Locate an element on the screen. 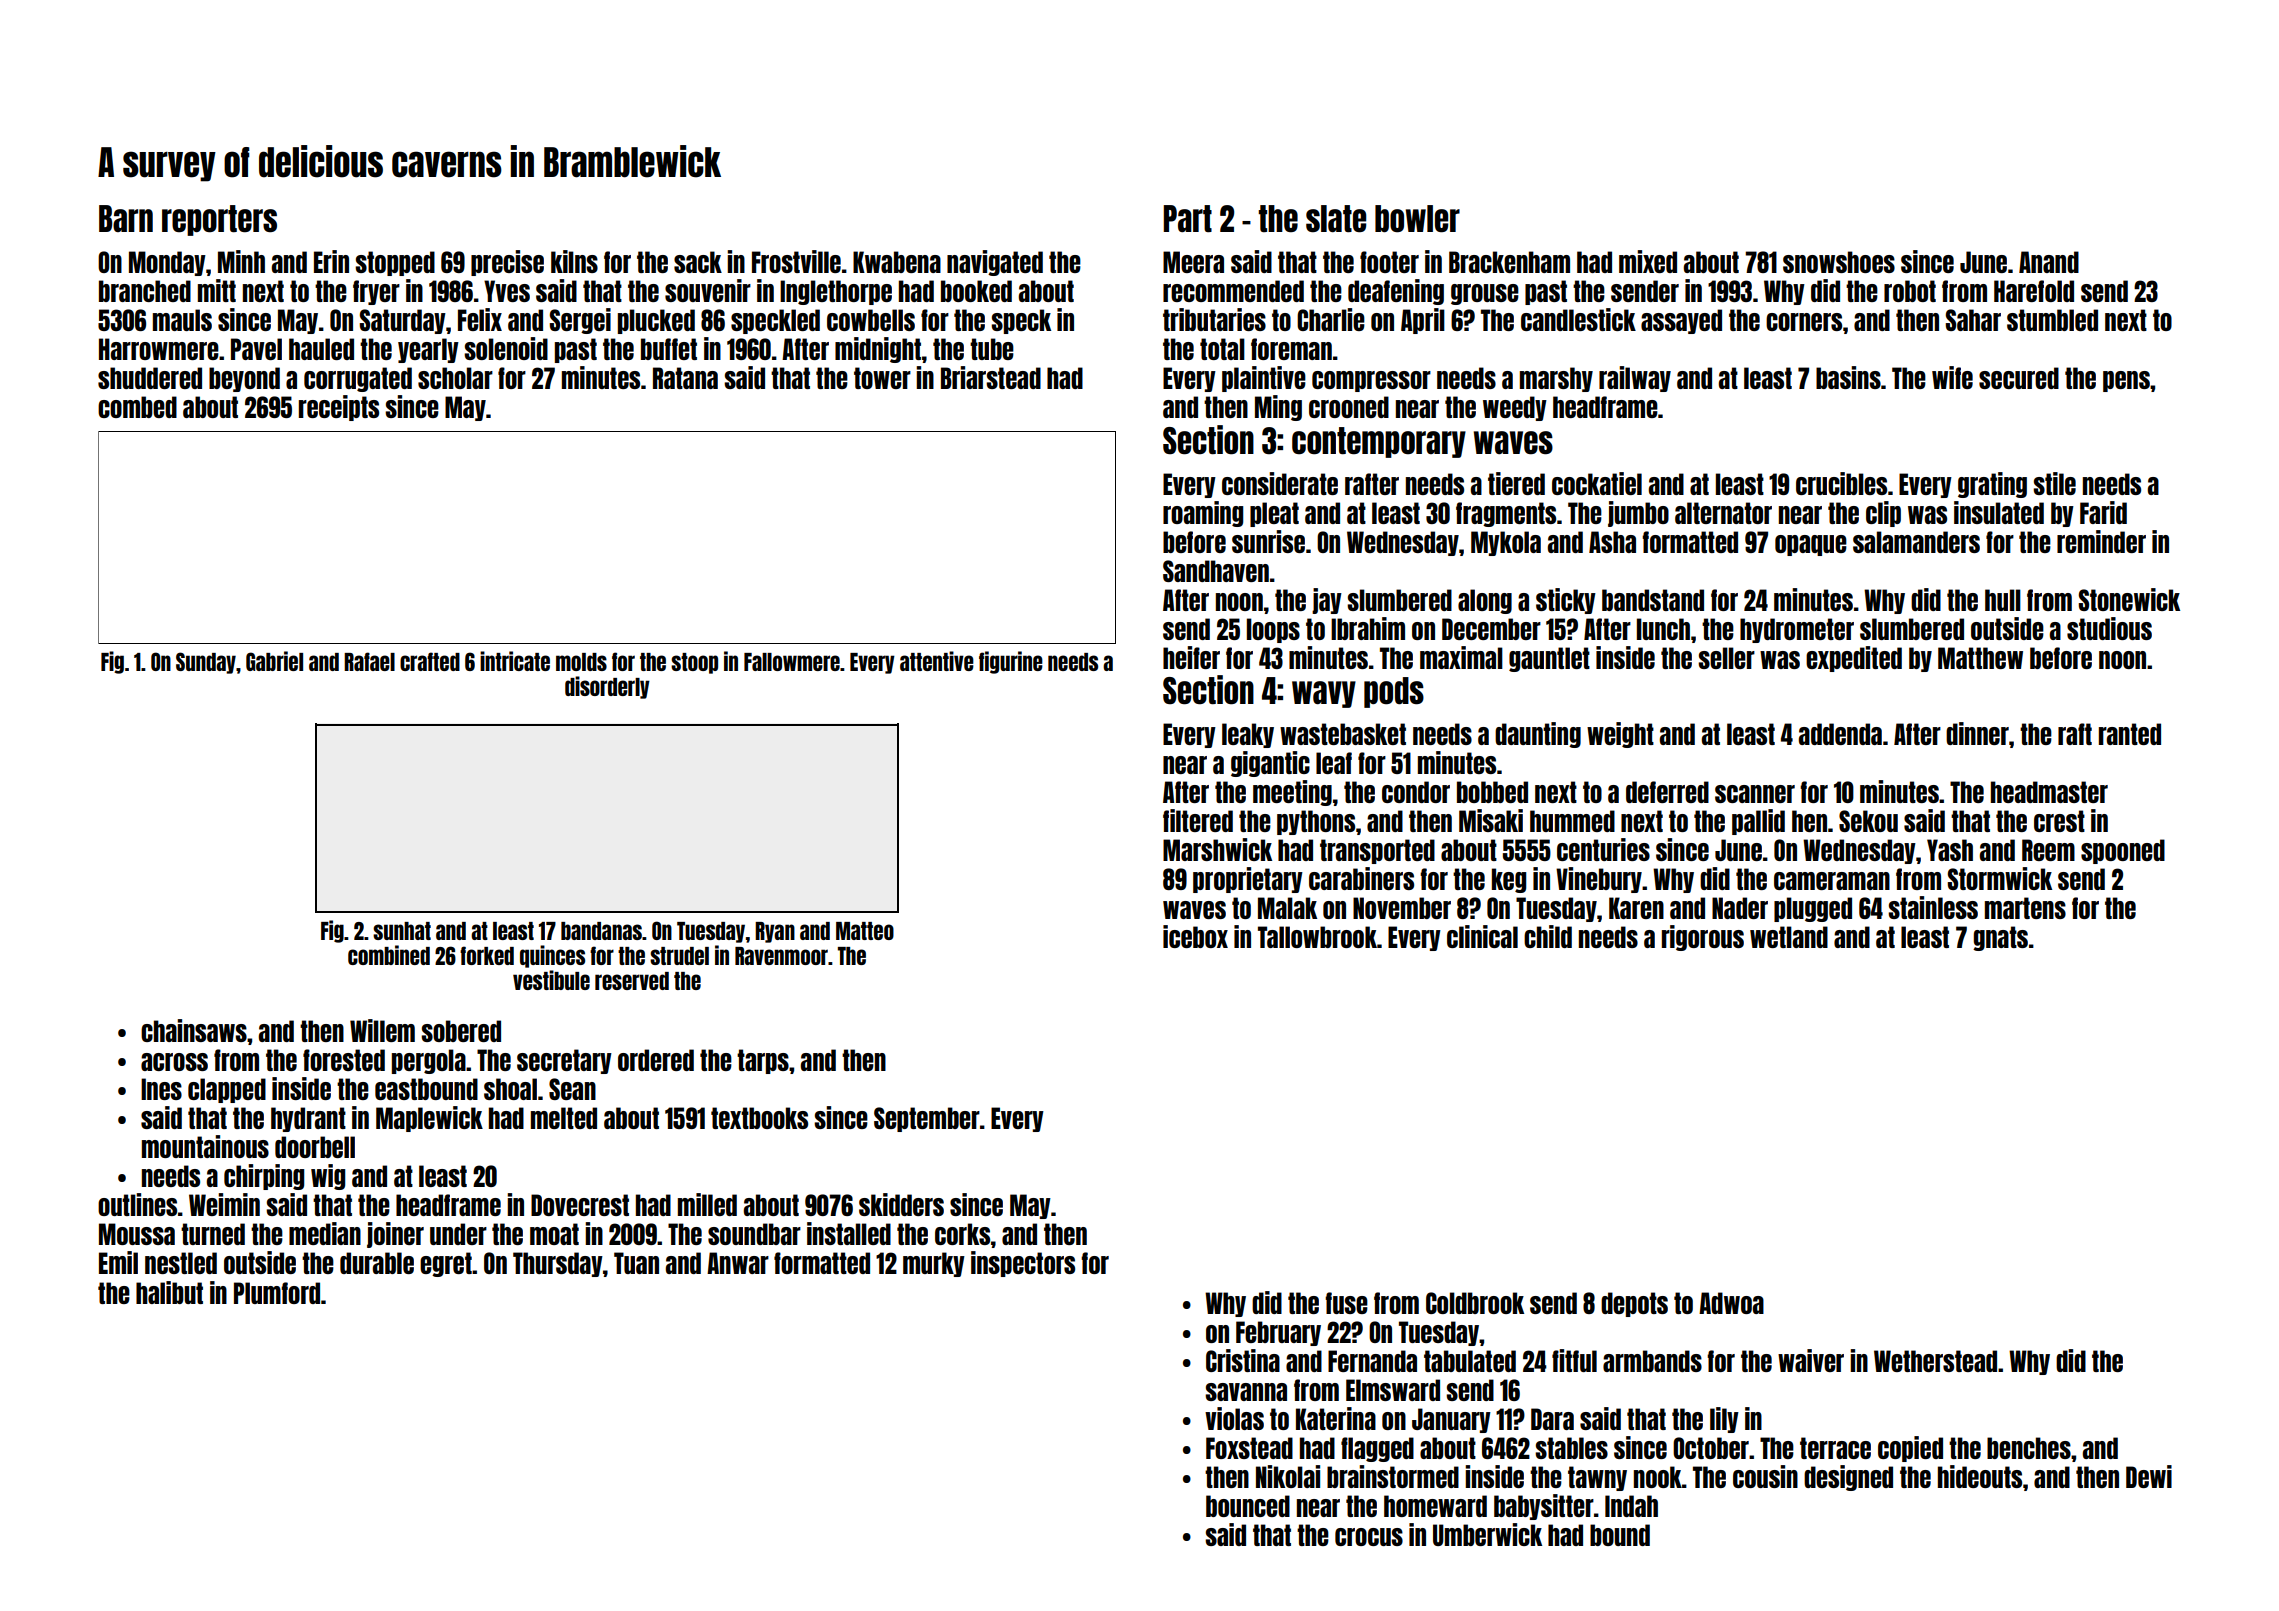  bowler is located at coordinates (1417, 219).
